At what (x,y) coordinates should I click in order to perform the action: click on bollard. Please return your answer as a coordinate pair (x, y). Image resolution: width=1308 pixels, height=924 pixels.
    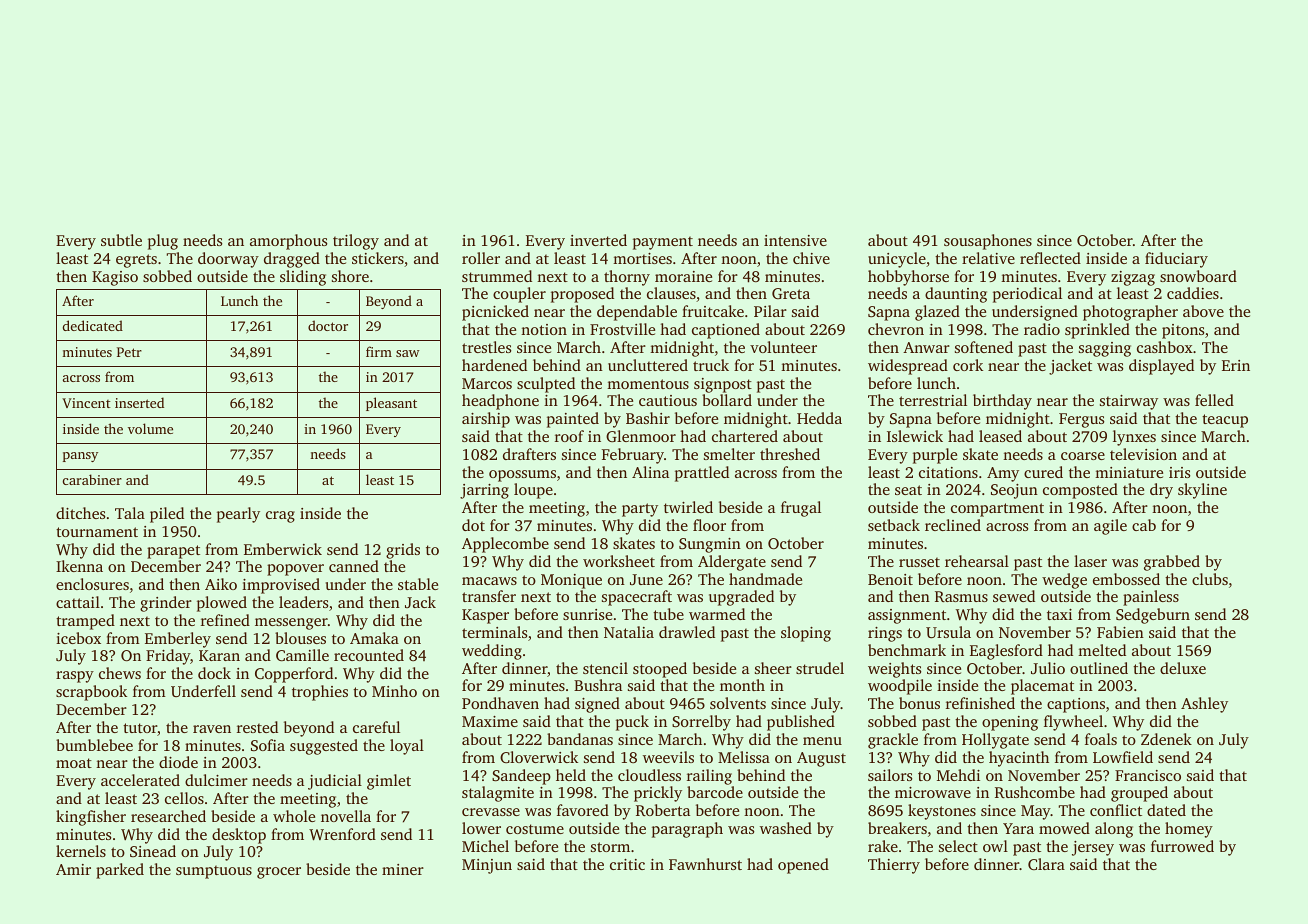
    Looking at the image, I should click on (727, 400).
